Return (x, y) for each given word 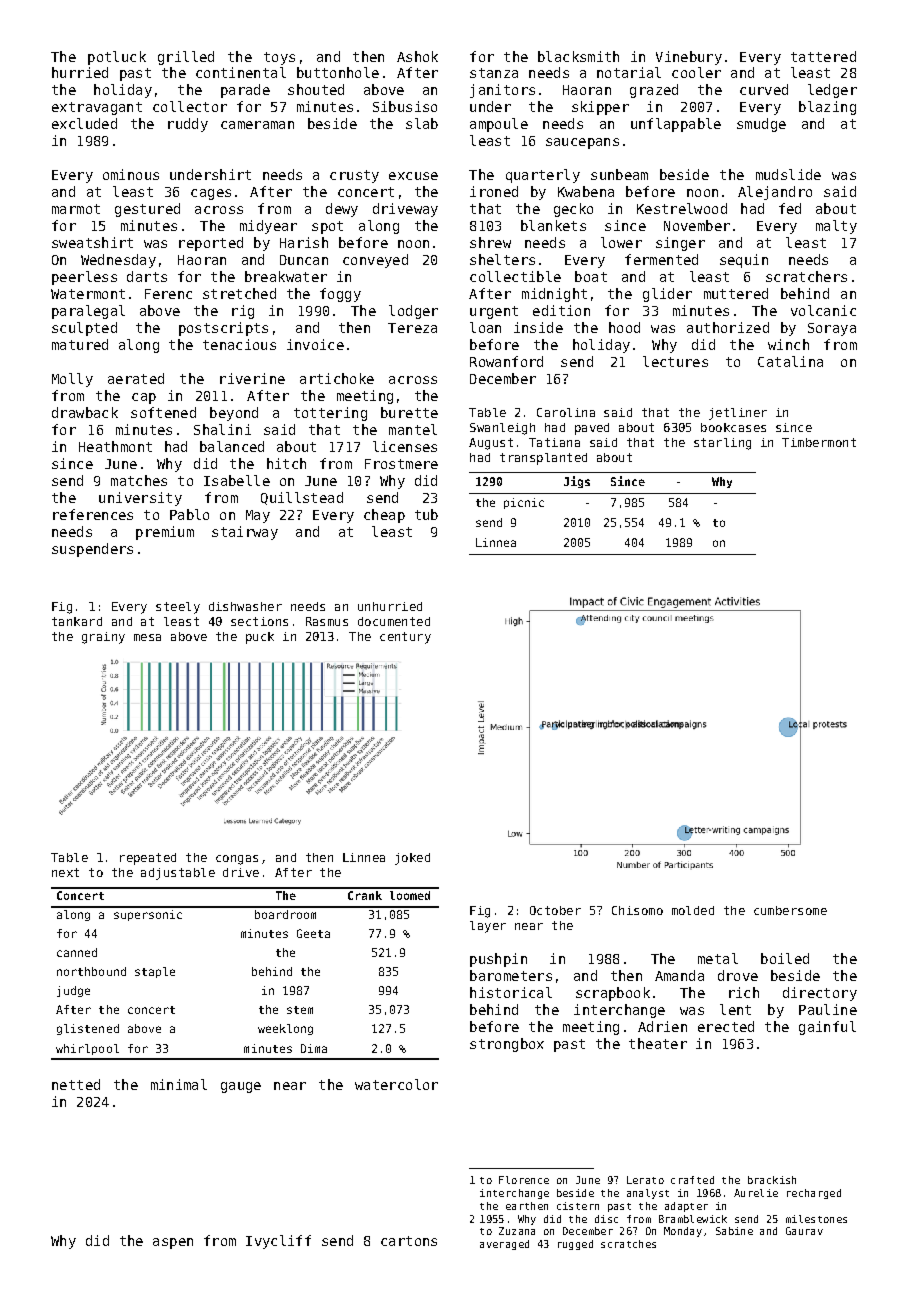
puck (260, 638)
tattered (823, 56)
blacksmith (578, 56)
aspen (173, 1243)
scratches (628, 1244)
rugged (575, 1245)
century (405, 638)
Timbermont (819, 442)
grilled (186, 58)
